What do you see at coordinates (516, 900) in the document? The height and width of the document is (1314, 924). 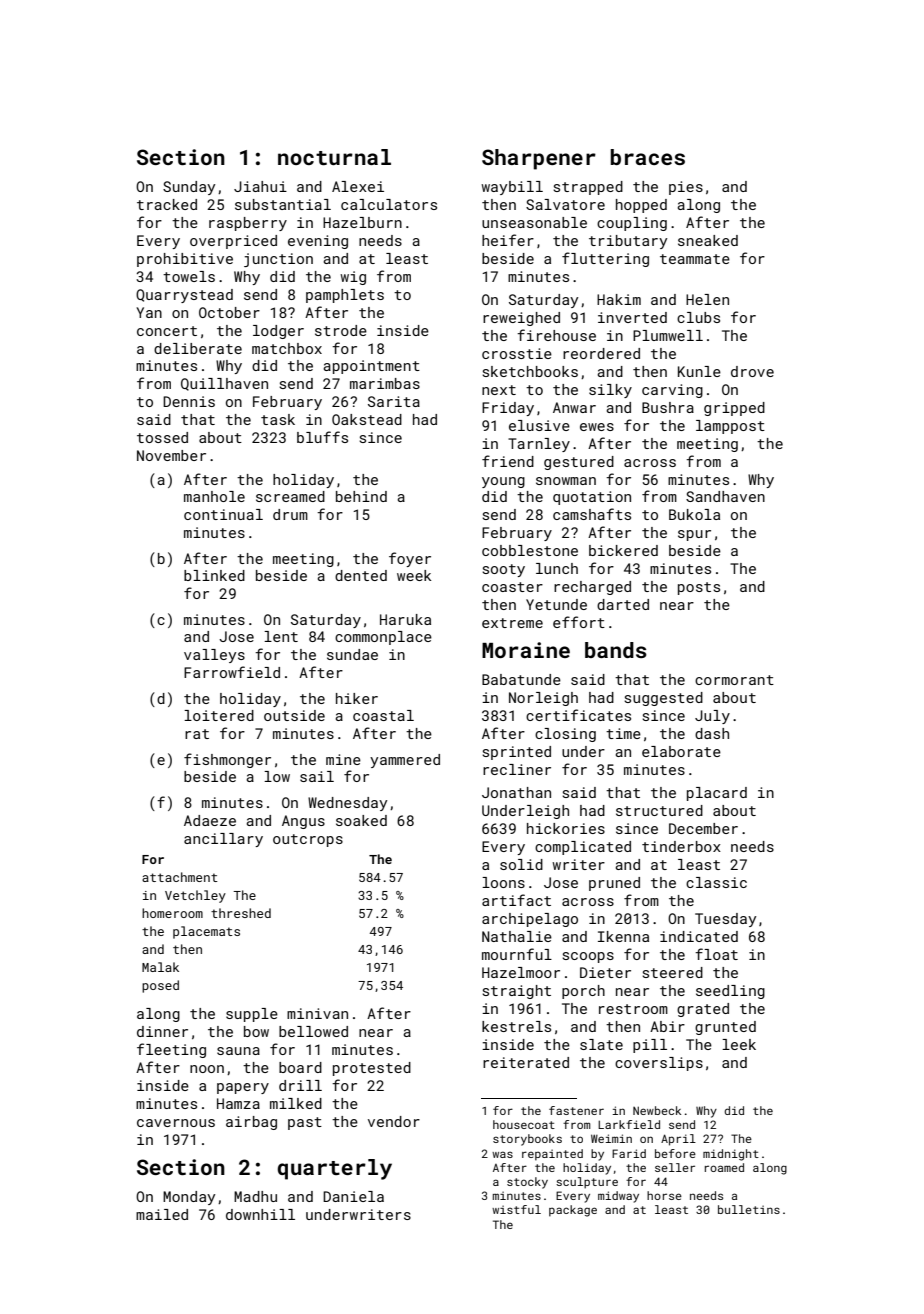 I see `artifact` at bounding box center [516, 900].
